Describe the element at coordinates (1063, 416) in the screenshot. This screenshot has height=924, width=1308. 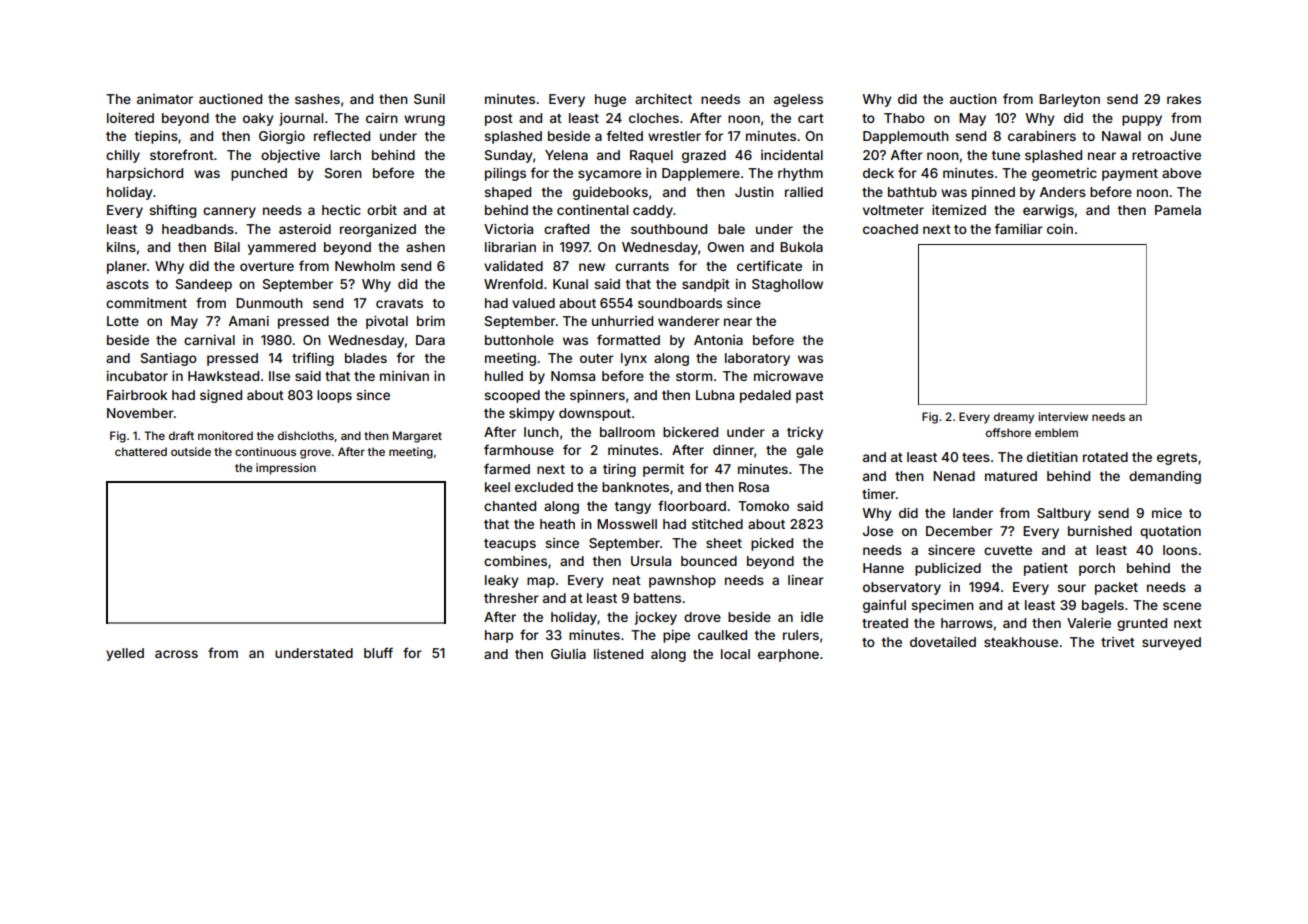
I see `interview` at that location.
